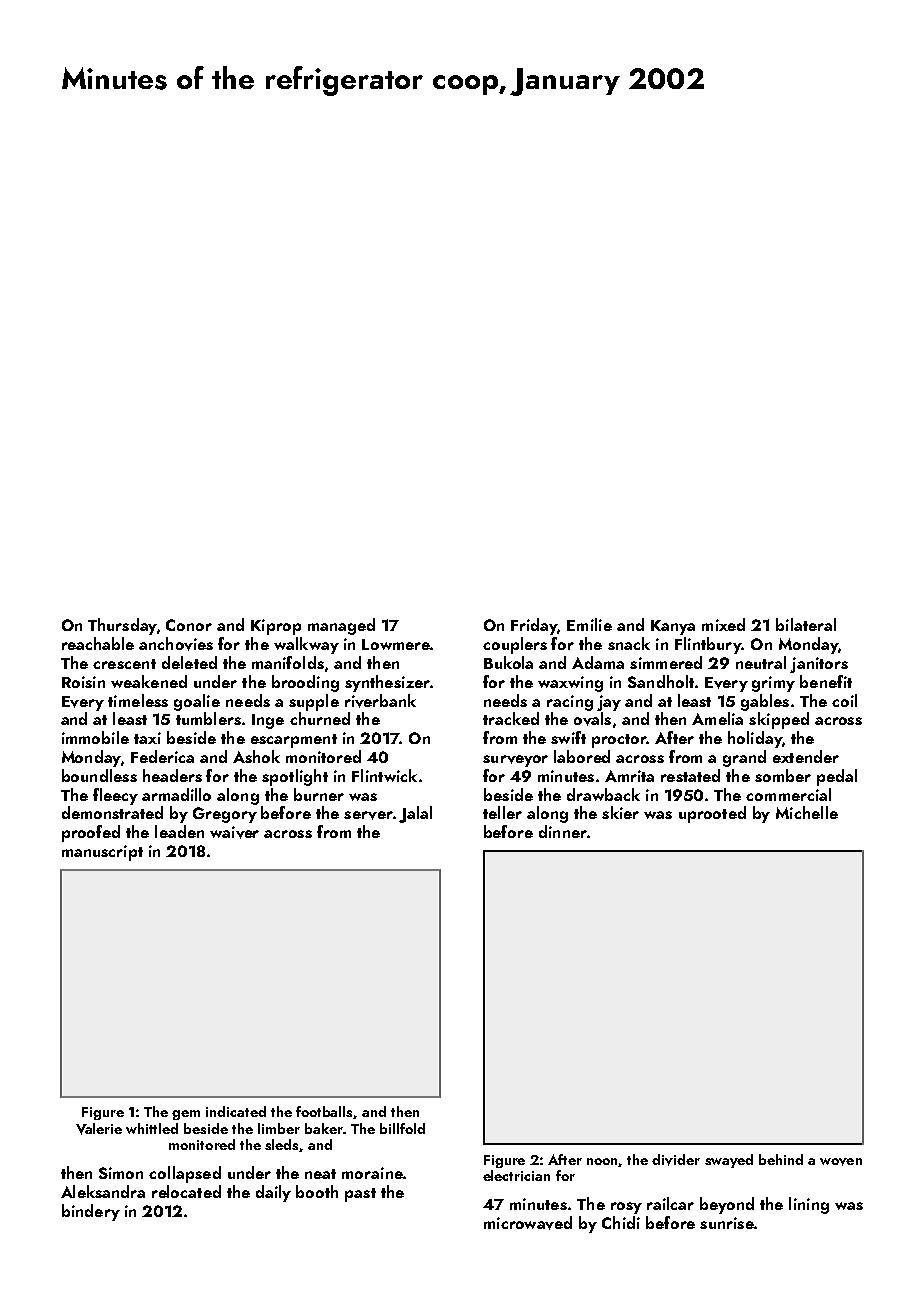  I want to click on dinner, so click(563, 831).
